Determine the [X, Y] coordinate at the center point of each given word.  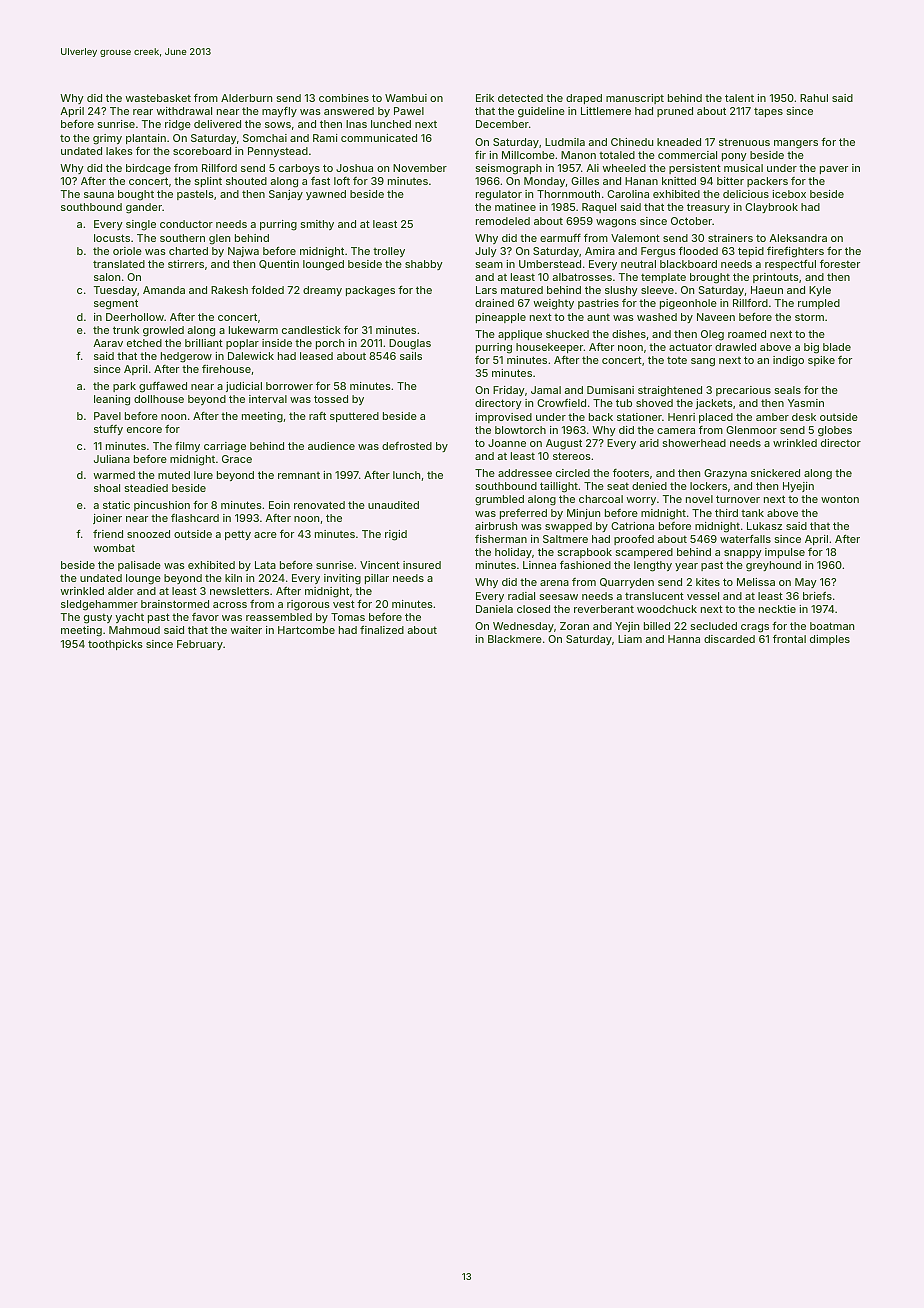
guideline [541, 112]
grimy [107, 139]
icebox [789, 194]
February [200, 645]
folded [267, 289]
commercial [687, 155]
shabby [424, 265]
